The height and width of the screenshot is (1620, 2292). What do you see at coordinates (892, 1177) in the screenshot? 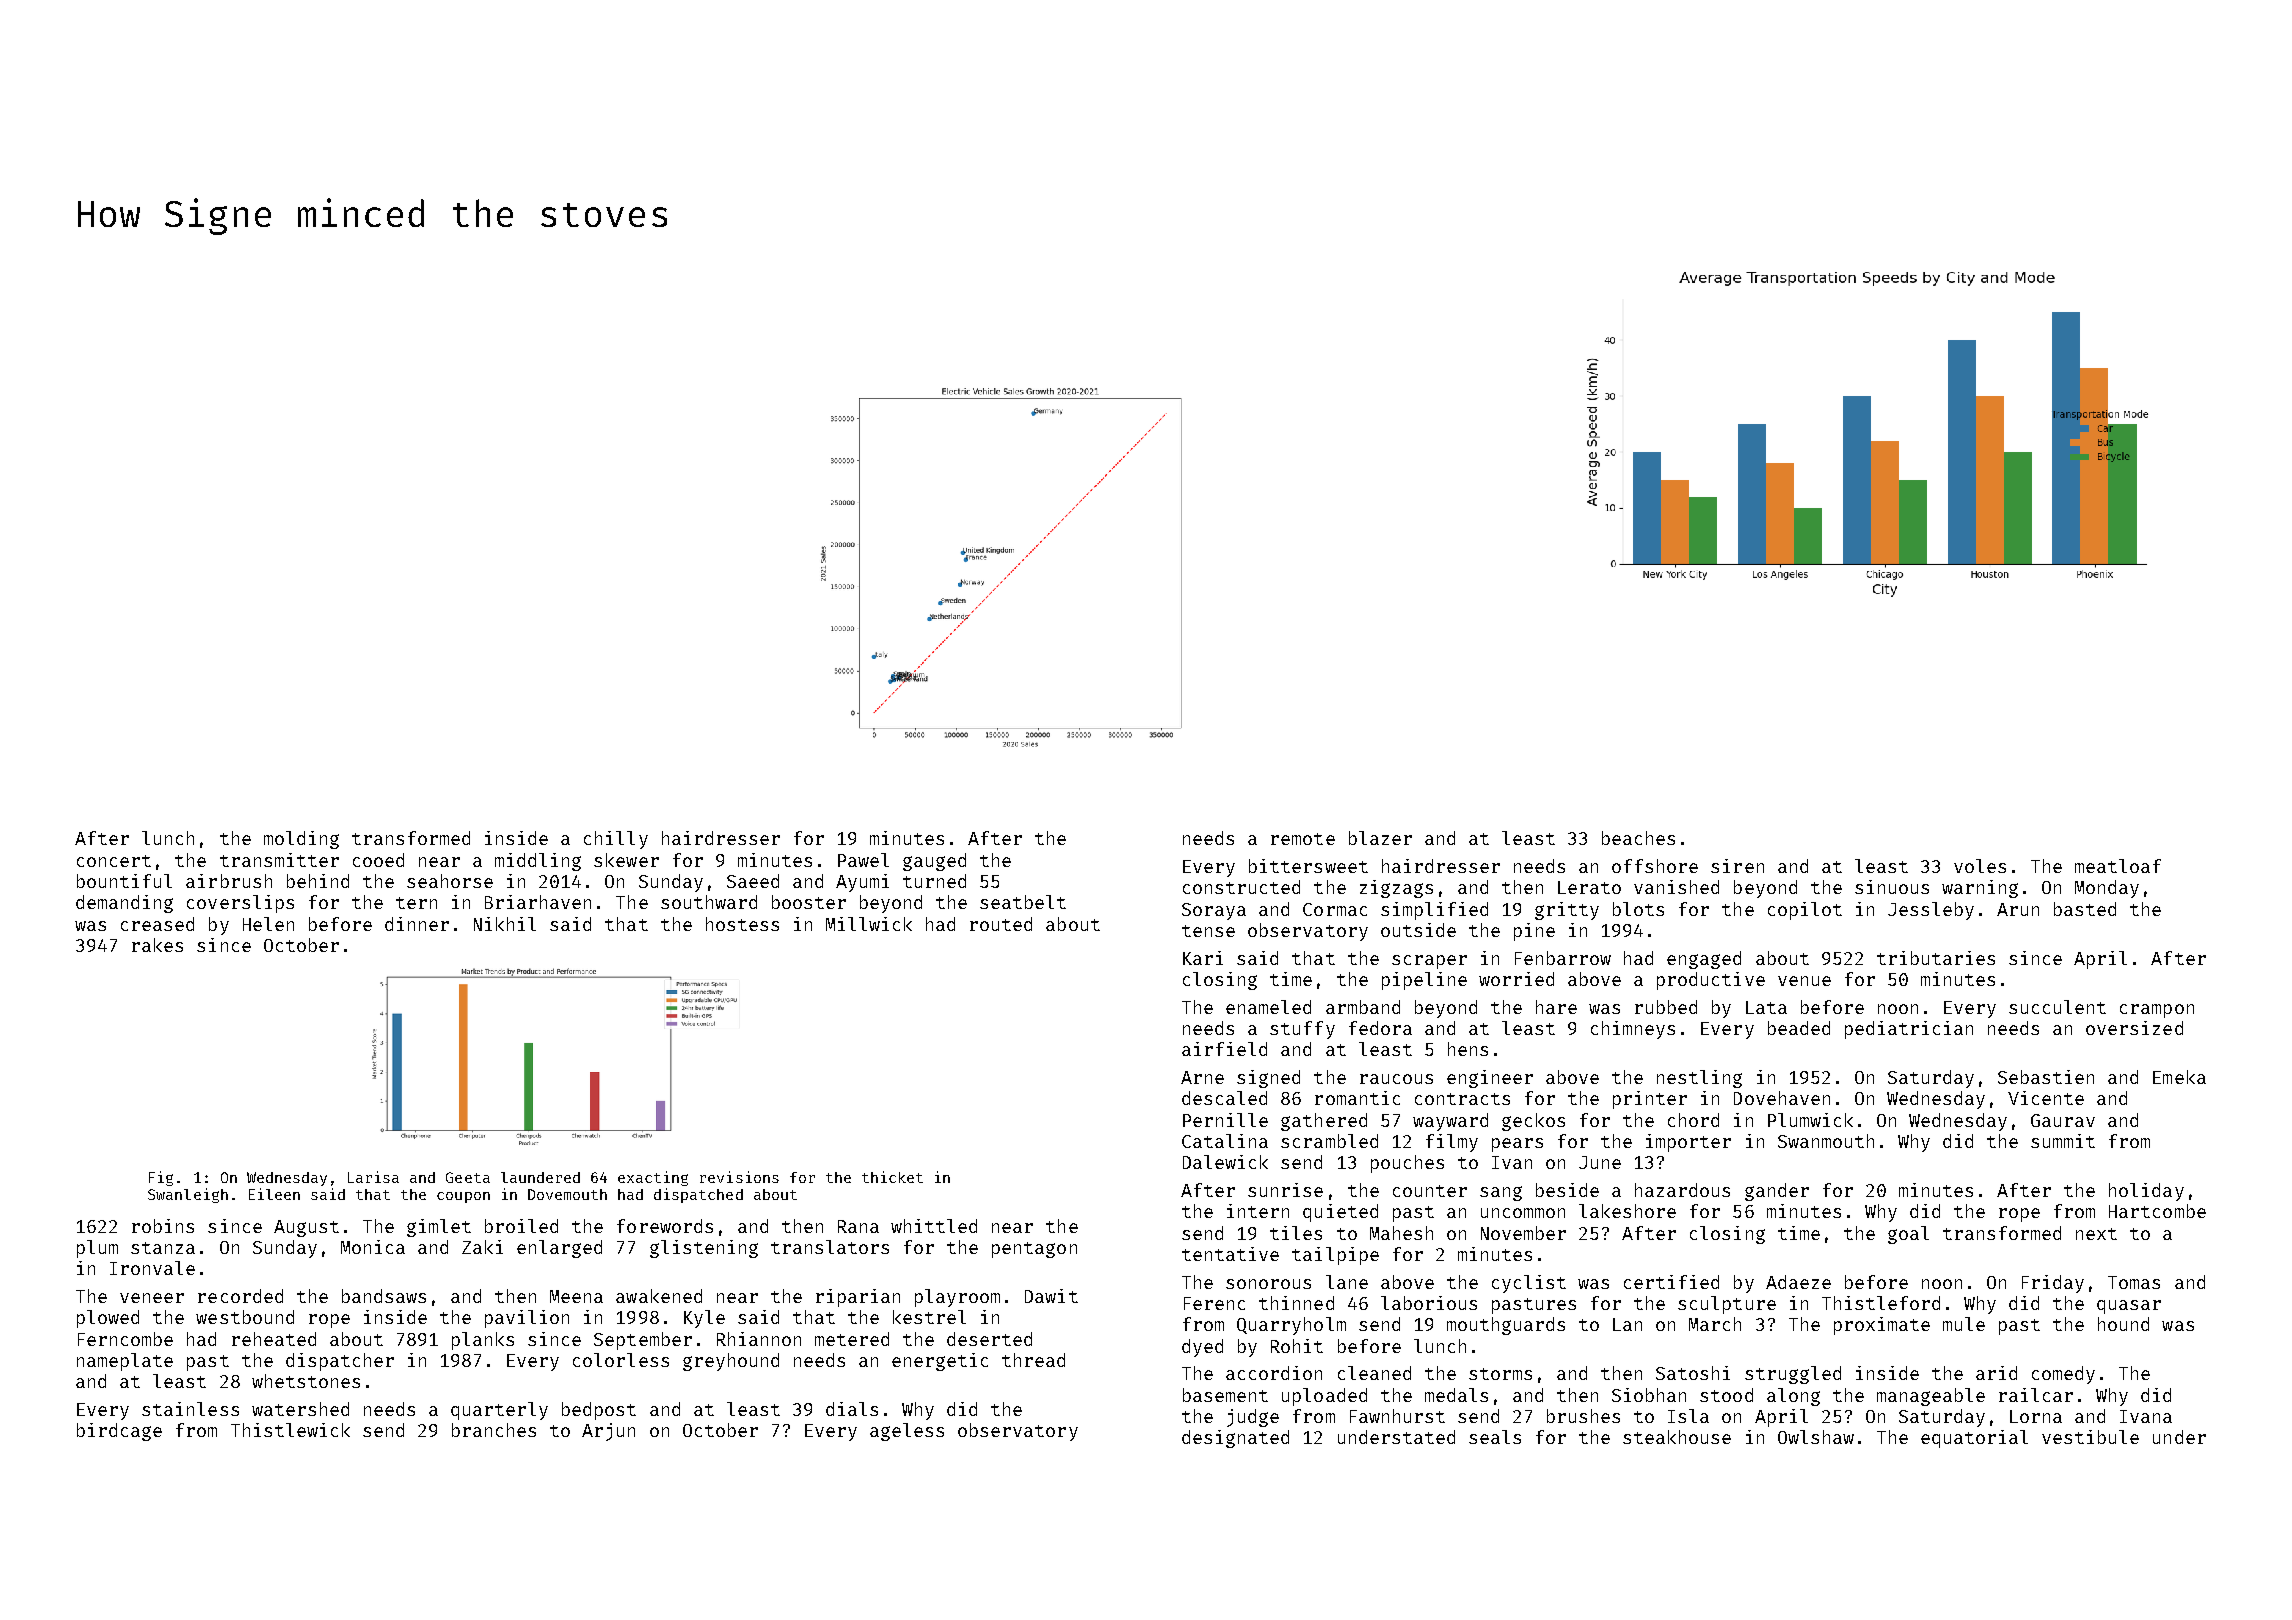
I see `thicket` at bounding box center [892, 1177].
